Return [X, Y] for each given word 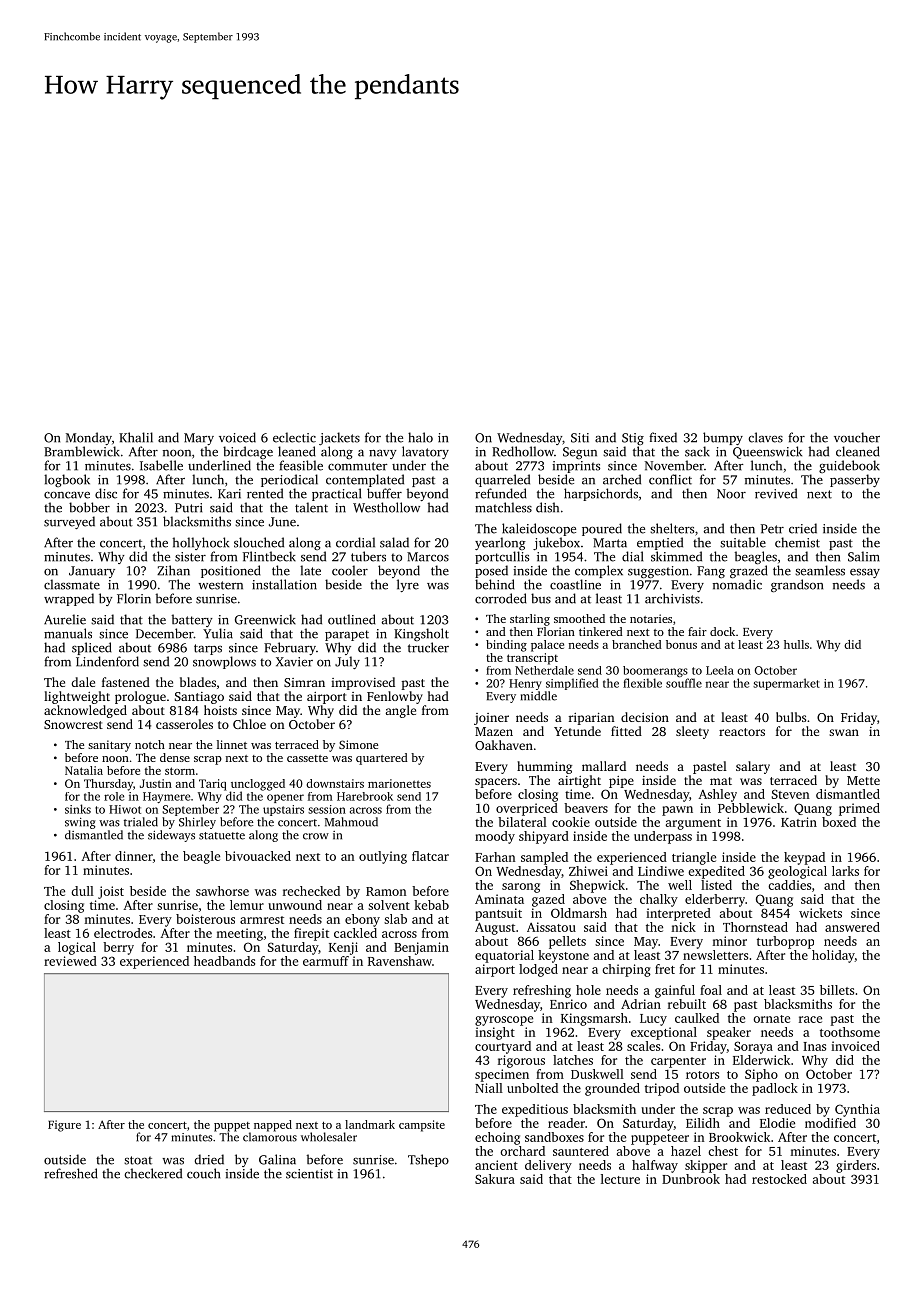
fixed [663, 437]
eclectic [294, 437]
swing [80, 823]
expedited [716, 872]
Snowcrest [73, 724]
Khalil [136, 437]
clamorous [270, 1137]
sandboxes [554, 1137]
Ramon [386, 891]
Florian [556, 631]
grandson [797, 586]
